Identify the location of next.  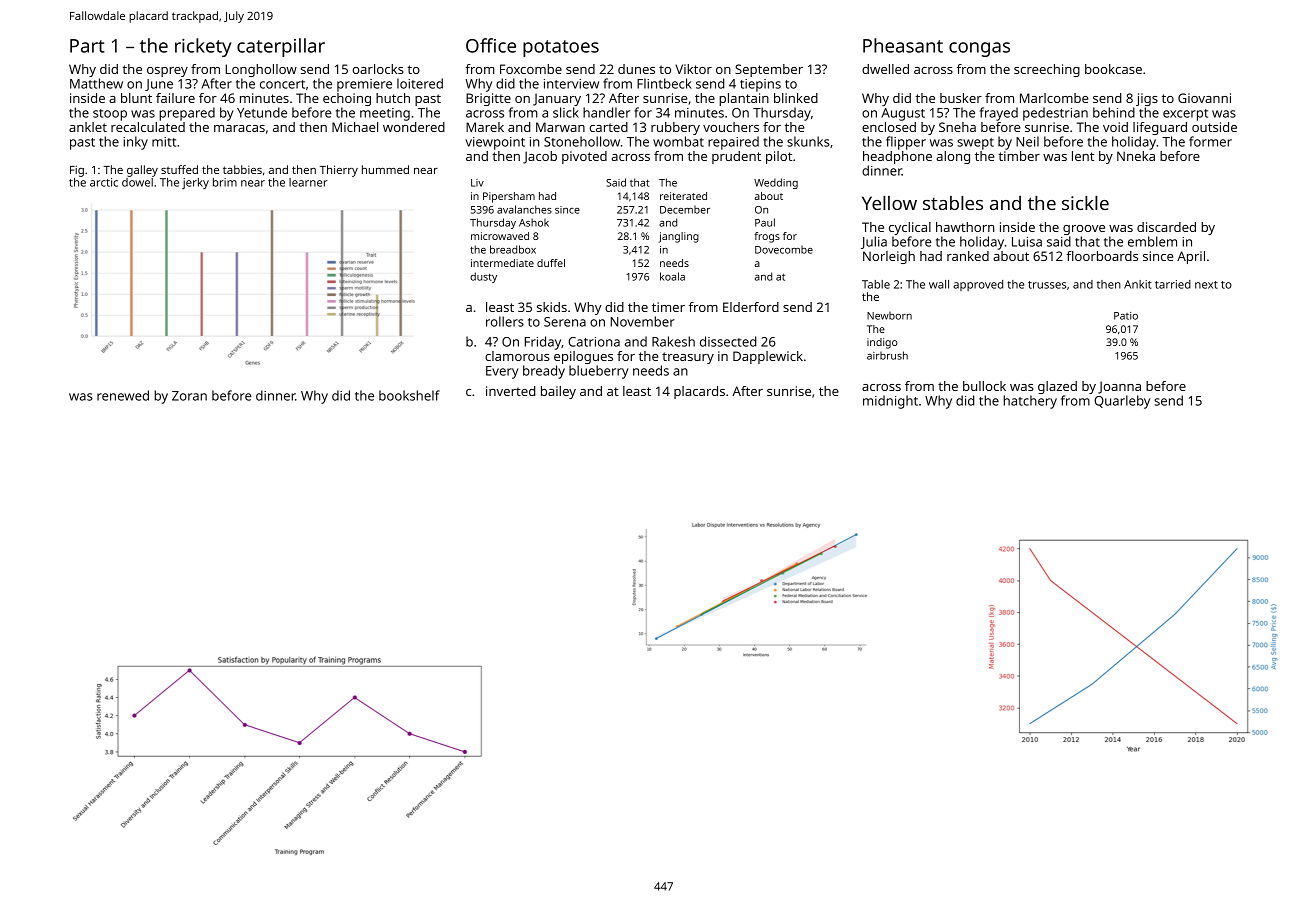
(1206, 285).
